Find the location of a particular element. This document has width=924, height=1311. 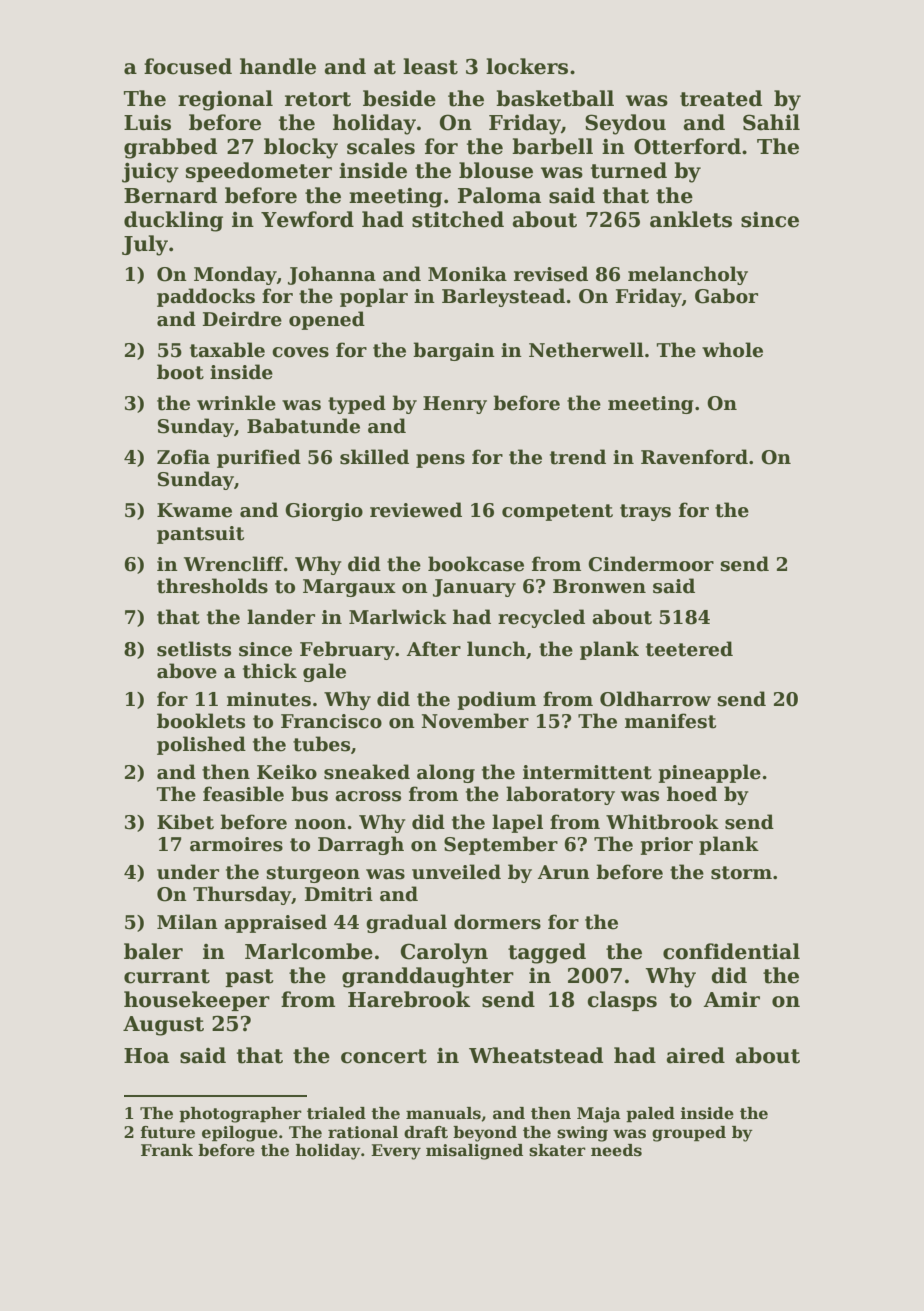

whole is located at coordinates (732, 350).
